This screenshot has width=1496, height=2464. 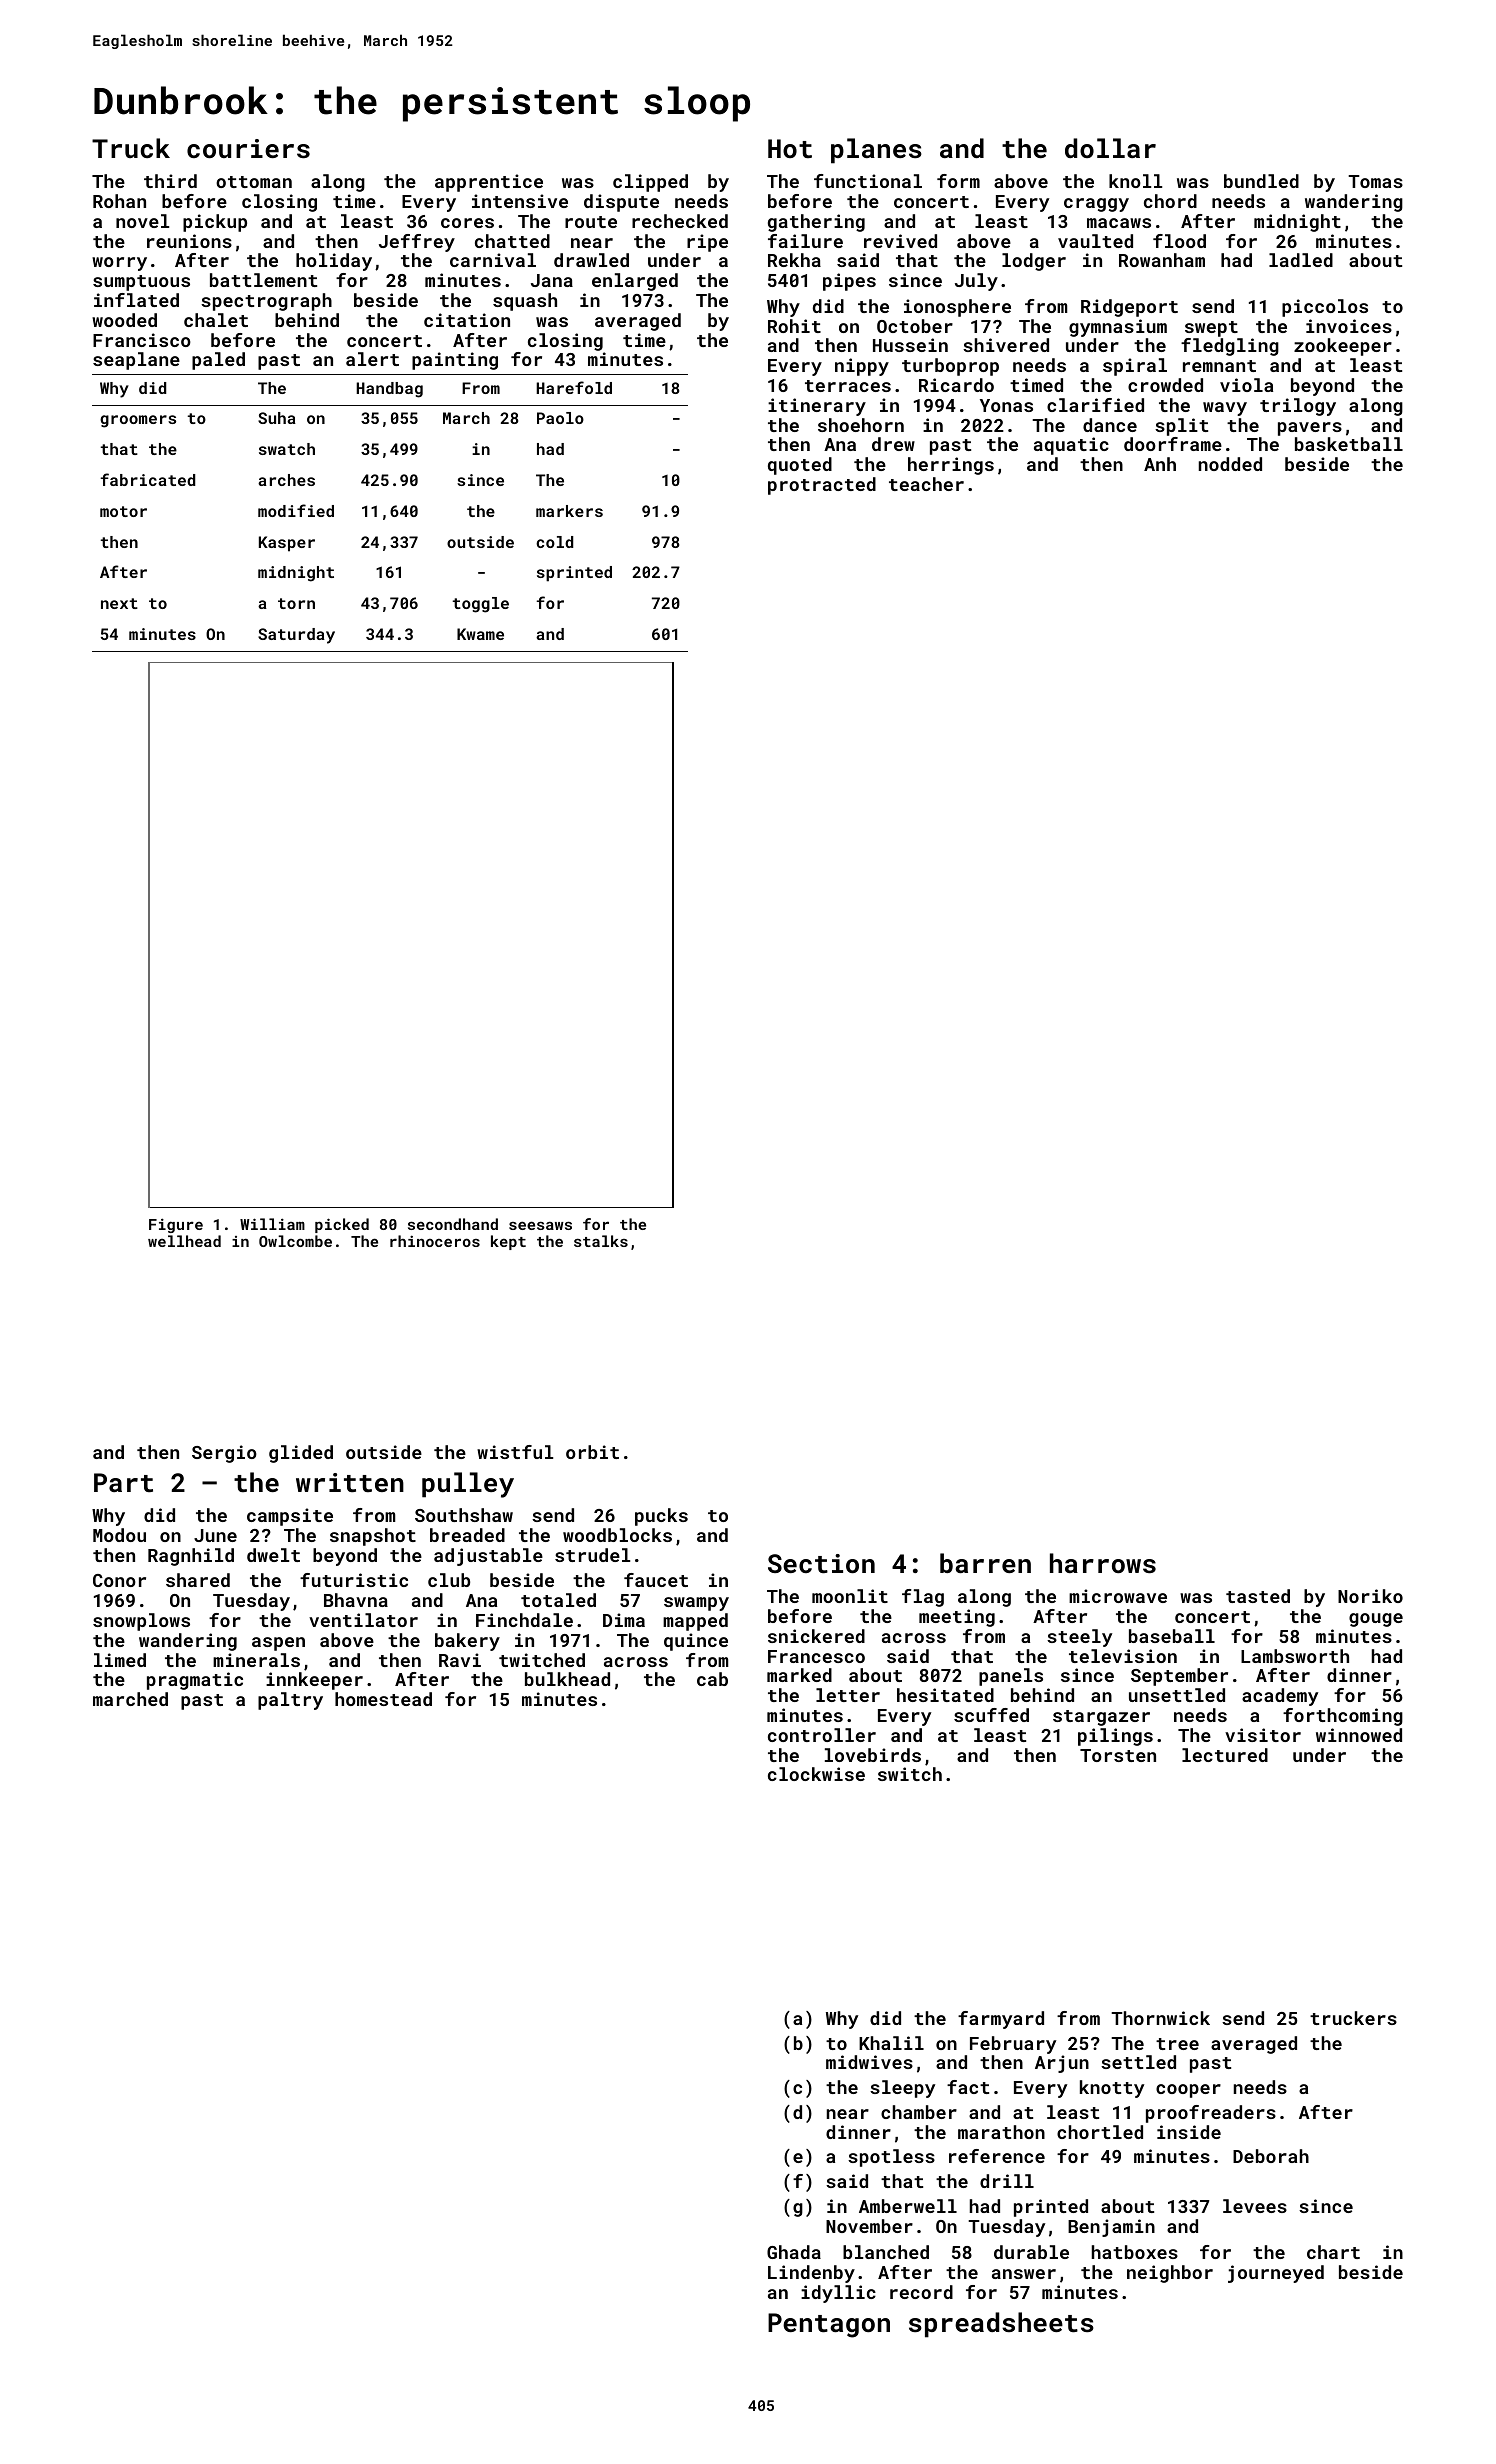 I want to click on Pentagon, so click(x=829, y=2325).
